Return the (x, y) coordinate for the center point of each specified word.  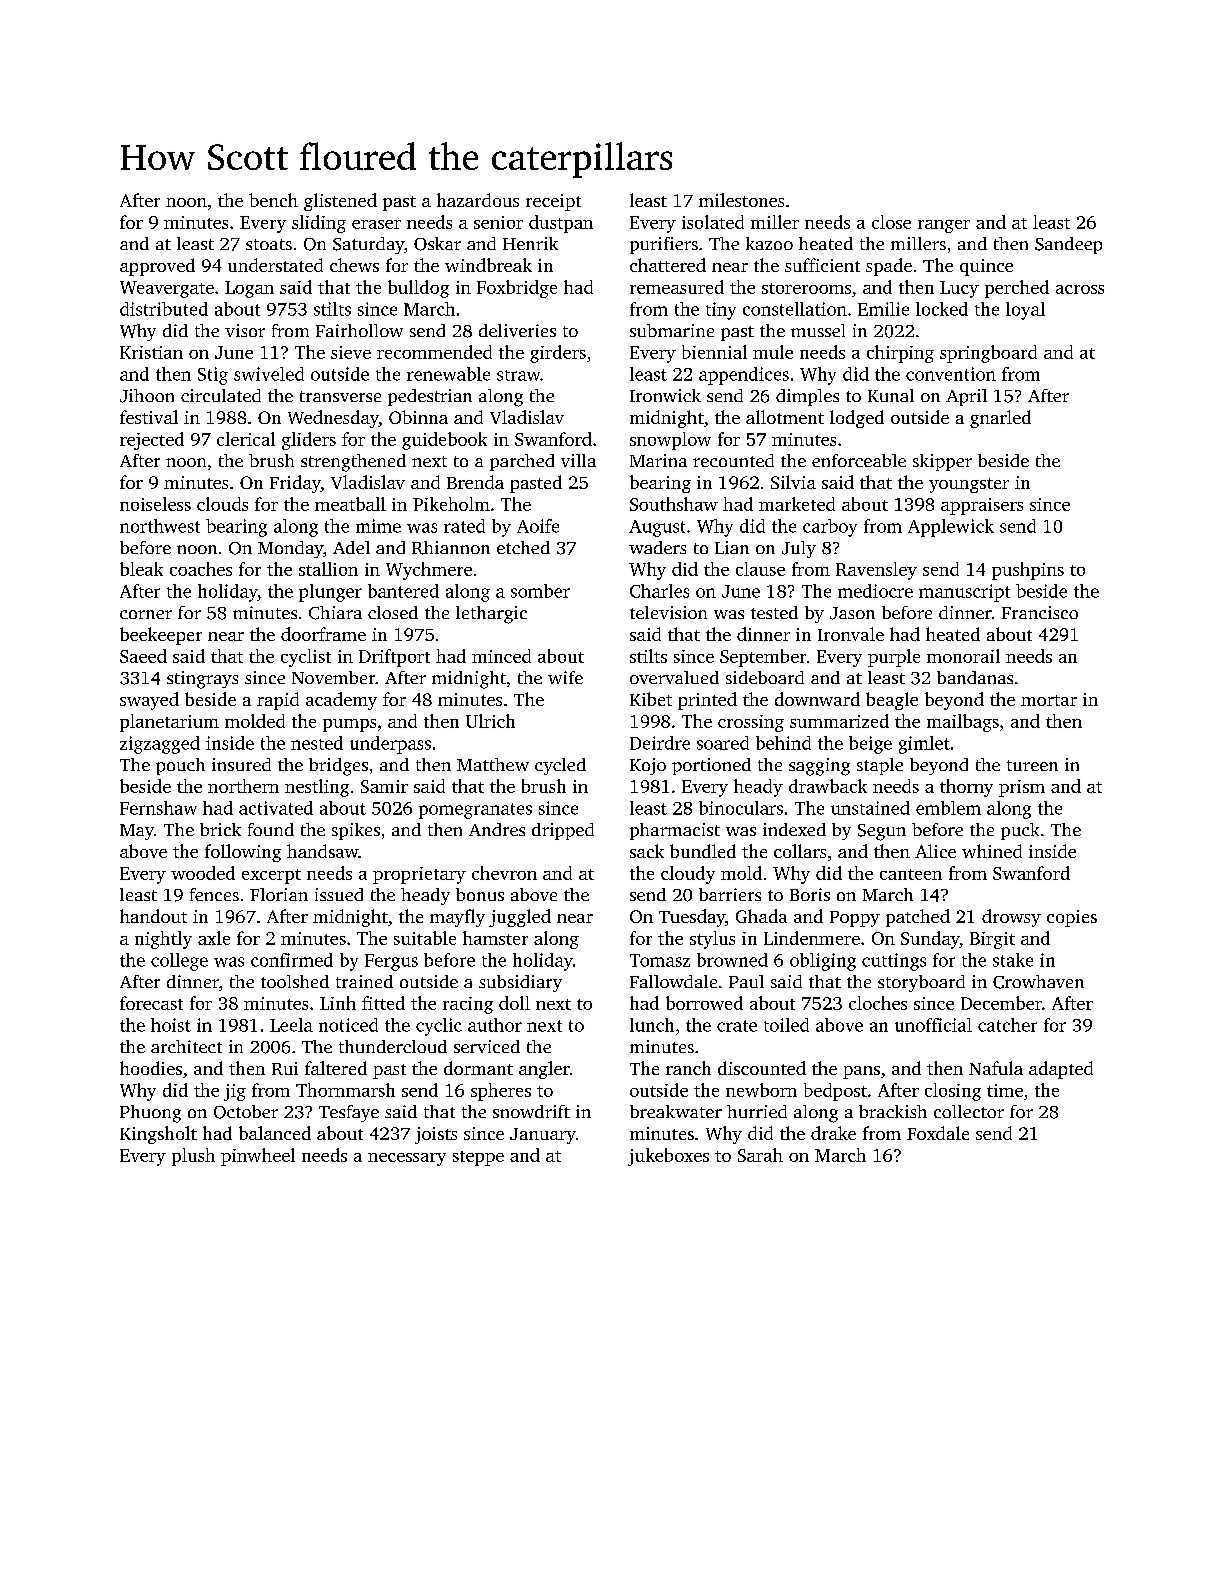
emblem (948, 808)
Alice (935, 851)
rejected (152, 441)
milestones (741, 200)
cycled (560, 766)
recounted (733, 460)
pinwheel (258, 1157)
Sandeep (1068, 245)
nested (317, 743)
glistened (340, 202)
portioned (711, 766)
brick (220, 829)
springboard (988, 354)
